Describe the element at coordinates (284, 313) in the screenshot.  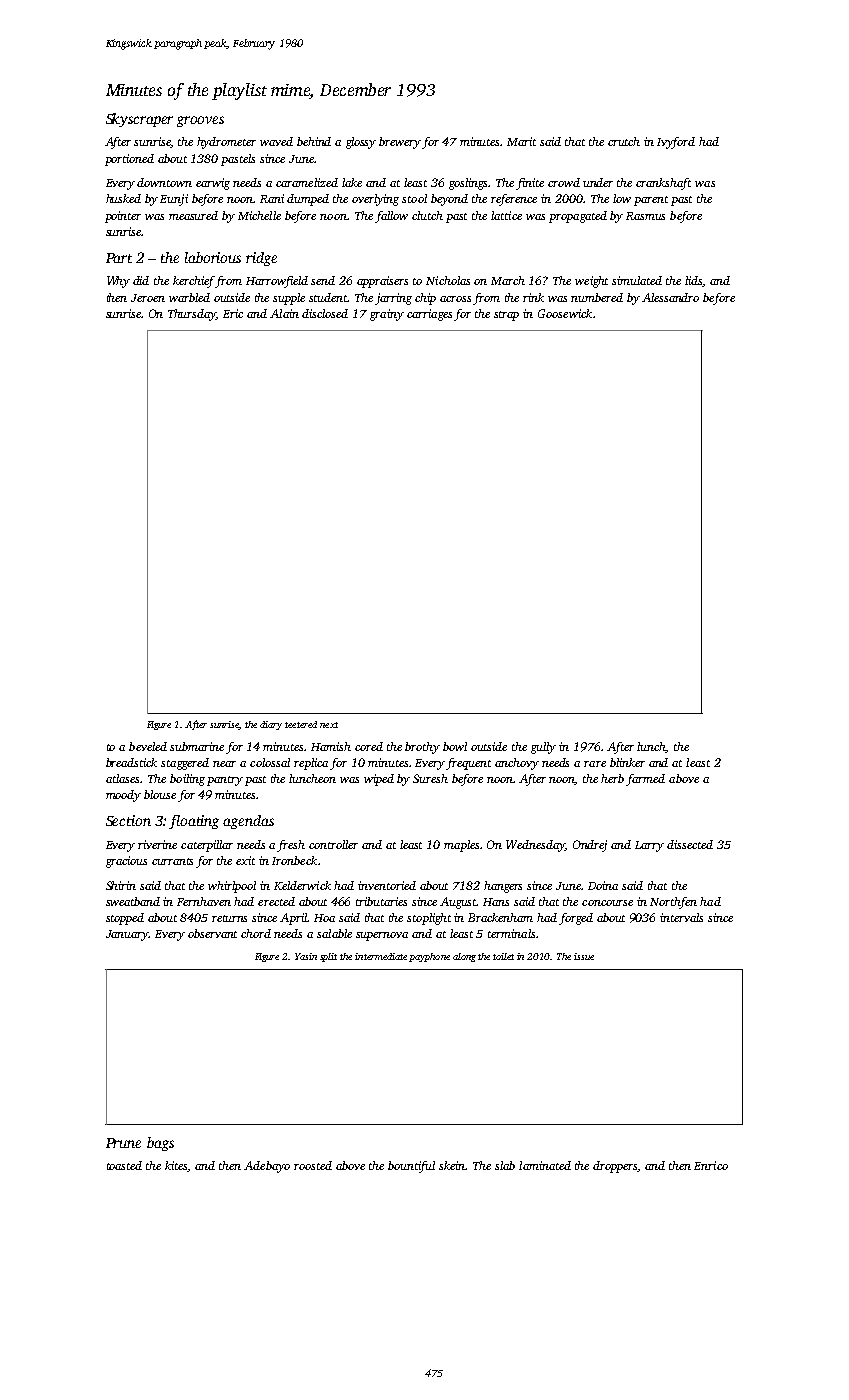
I see `Alain` at that location.
